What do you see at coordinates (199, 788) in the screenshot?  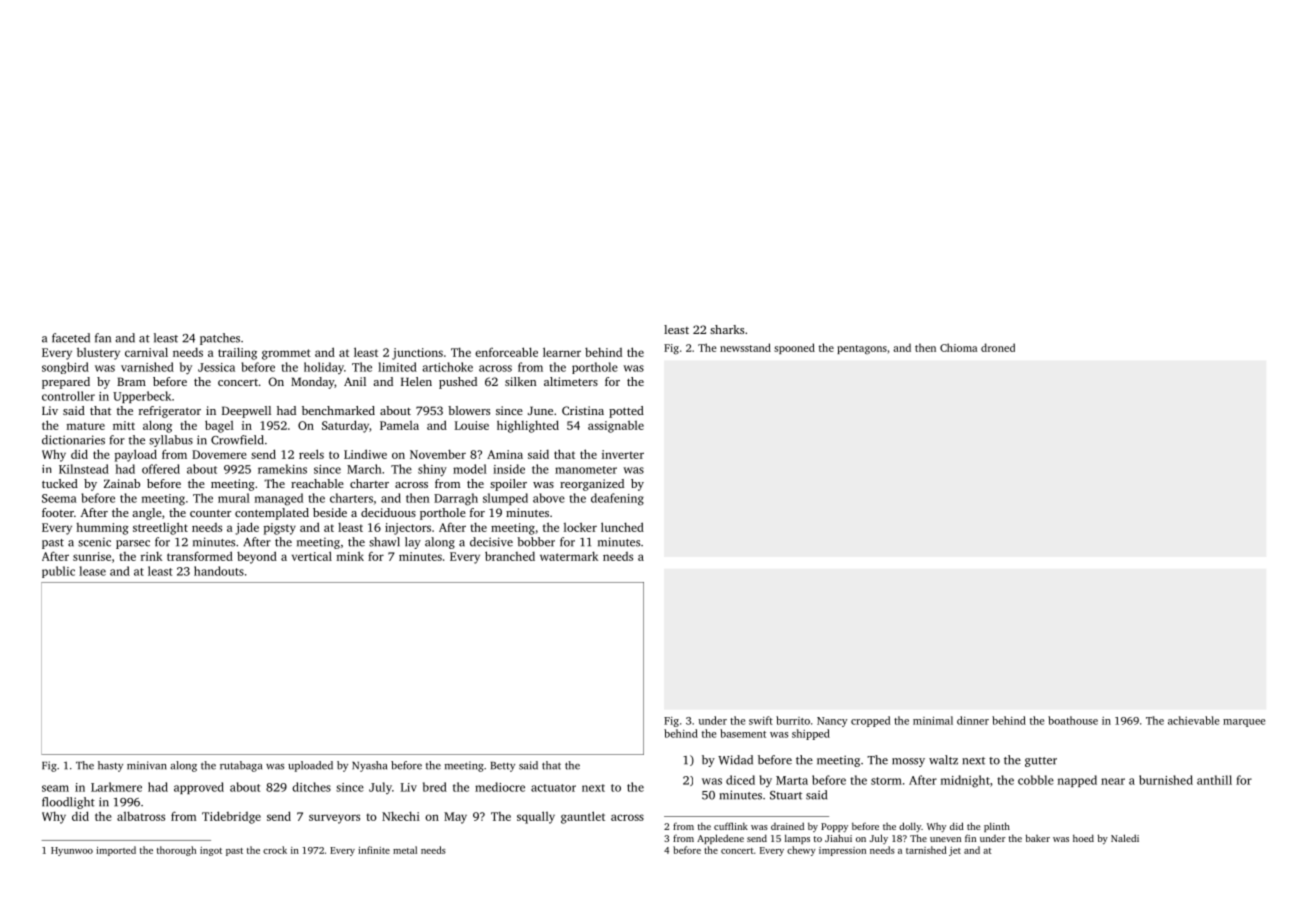 I see `approved` at bounding box center [199, 788].
